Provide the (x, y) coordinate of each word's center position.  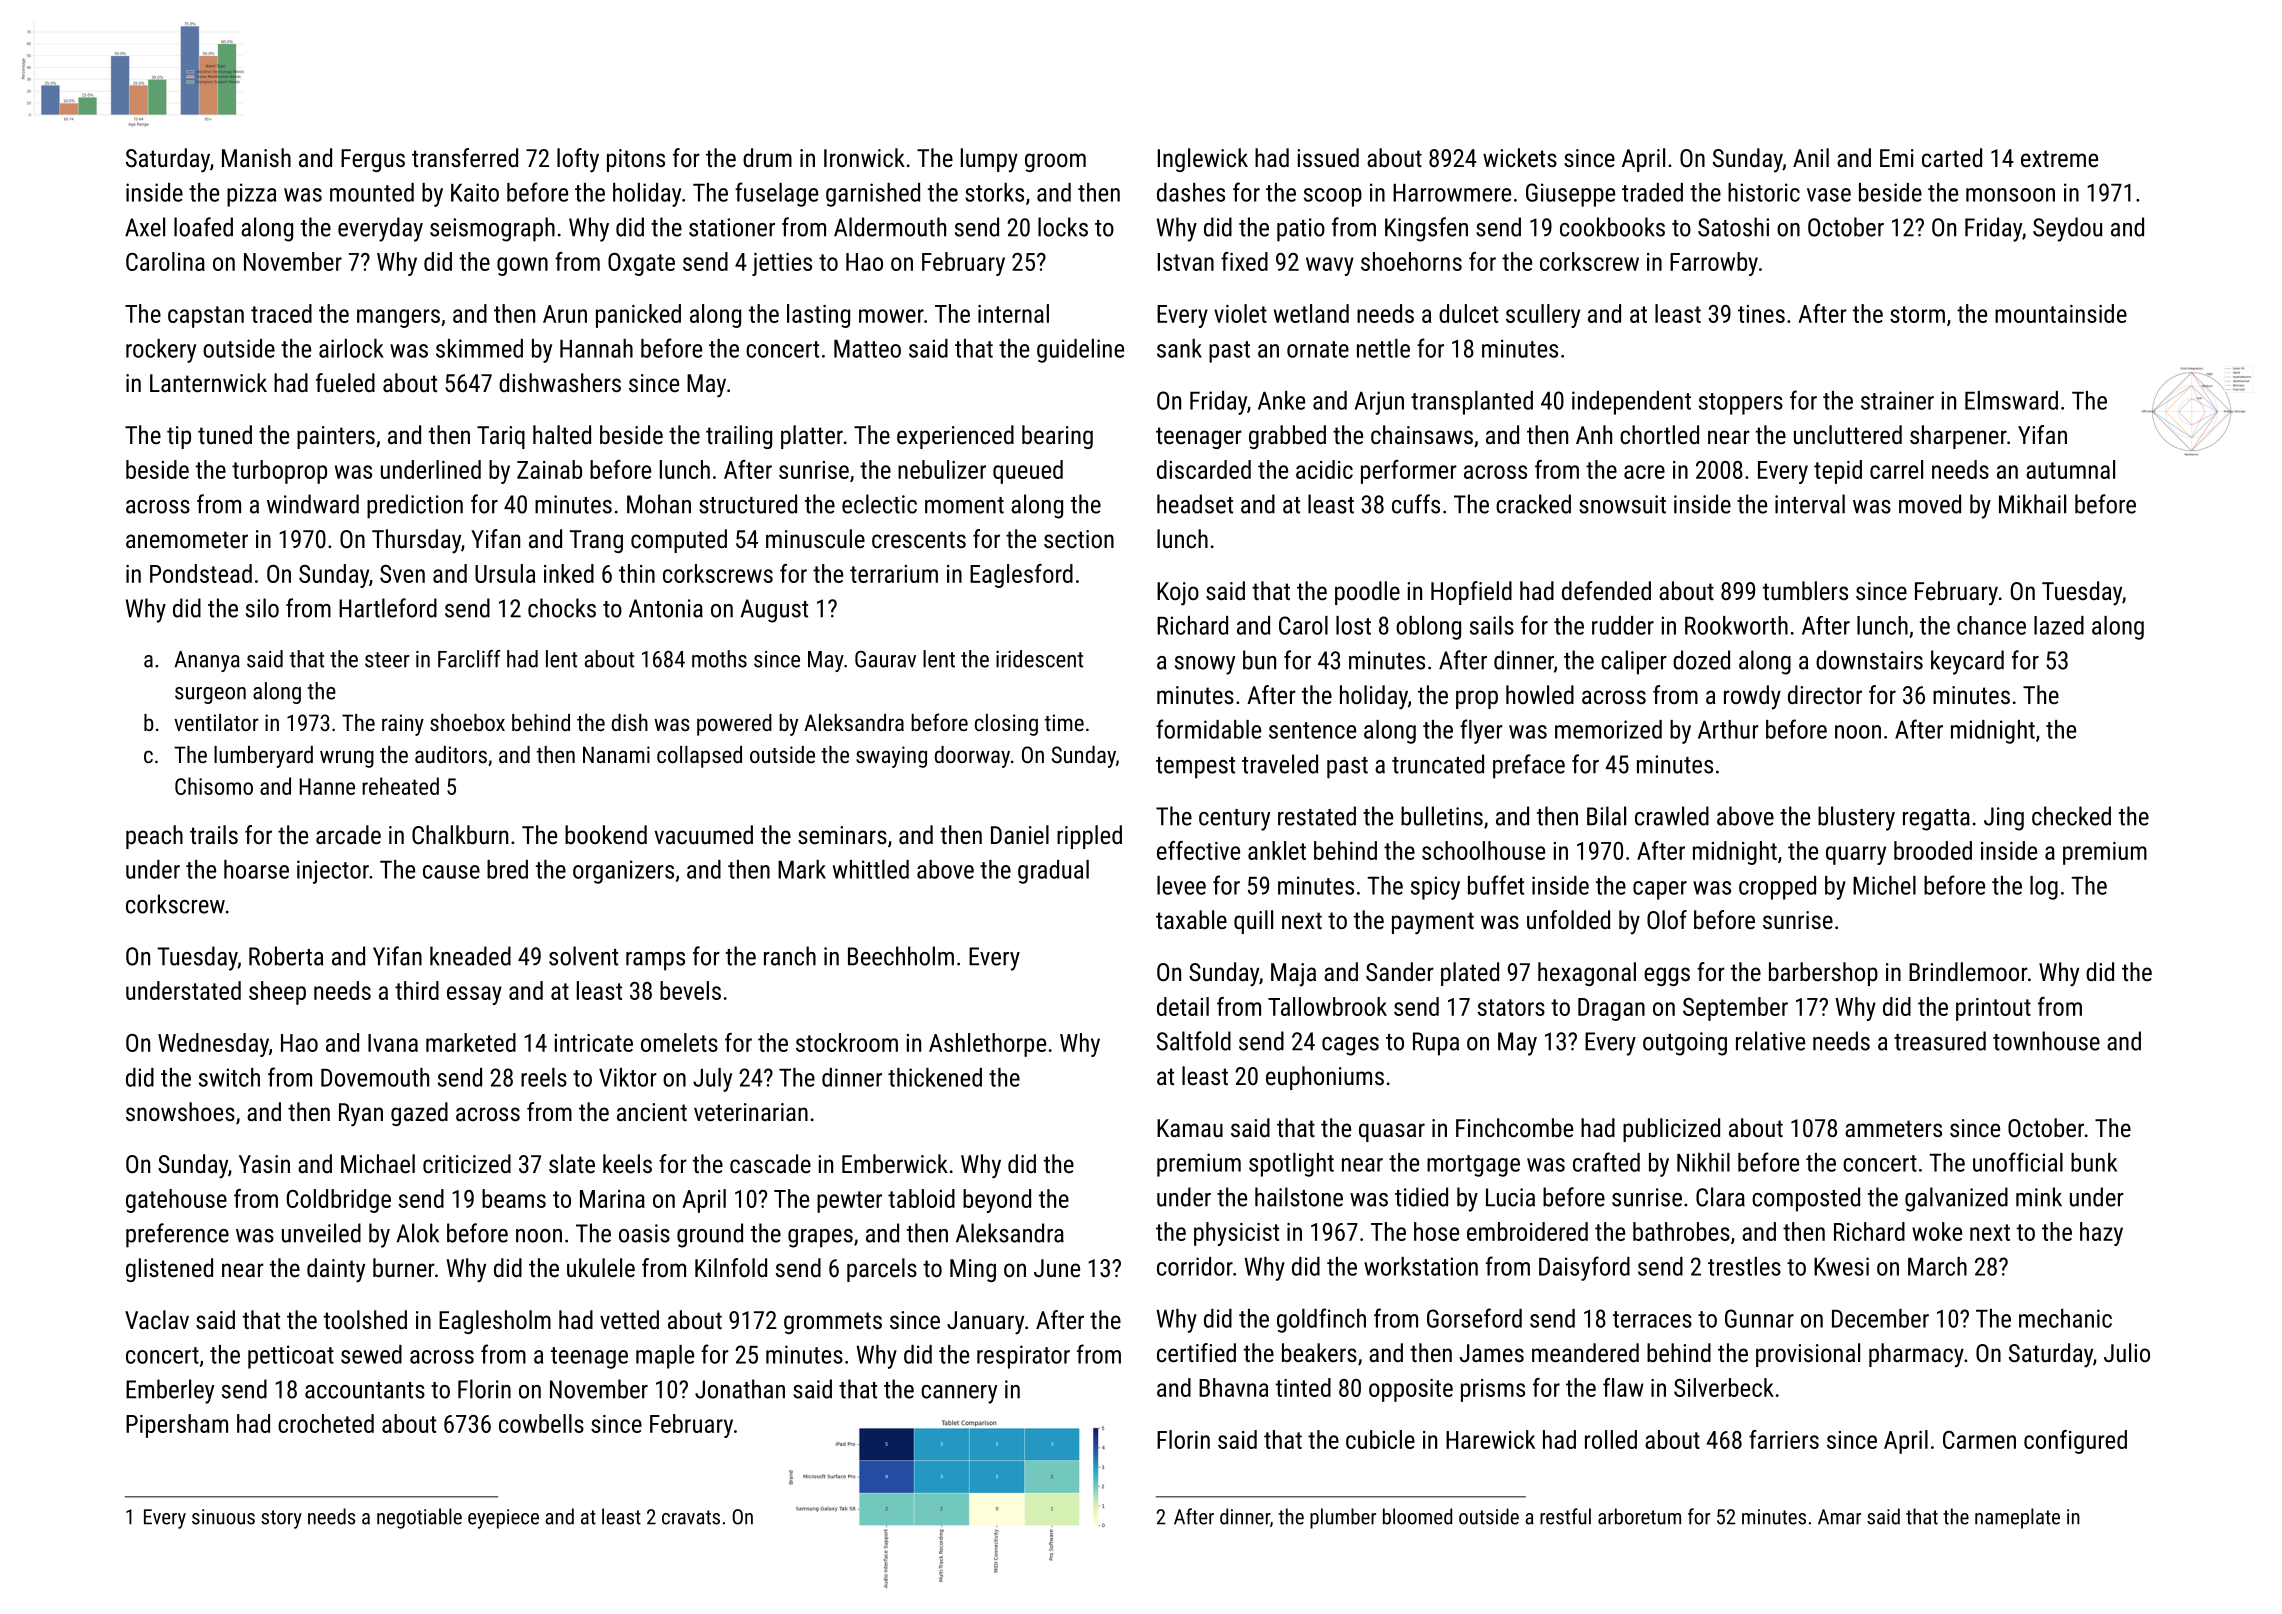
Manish (256, 157)
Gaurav (885, 659)
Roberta (286, 956)
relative (1770, 1041)
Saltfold (1194, 1041)
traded (1652, 192)
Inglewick (1203, 160)
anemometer (187, 539)
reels (544, 1077)
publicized (1671, 1130)
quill (1253, 922)
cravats (691, 1517)
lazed (2059, 625)
